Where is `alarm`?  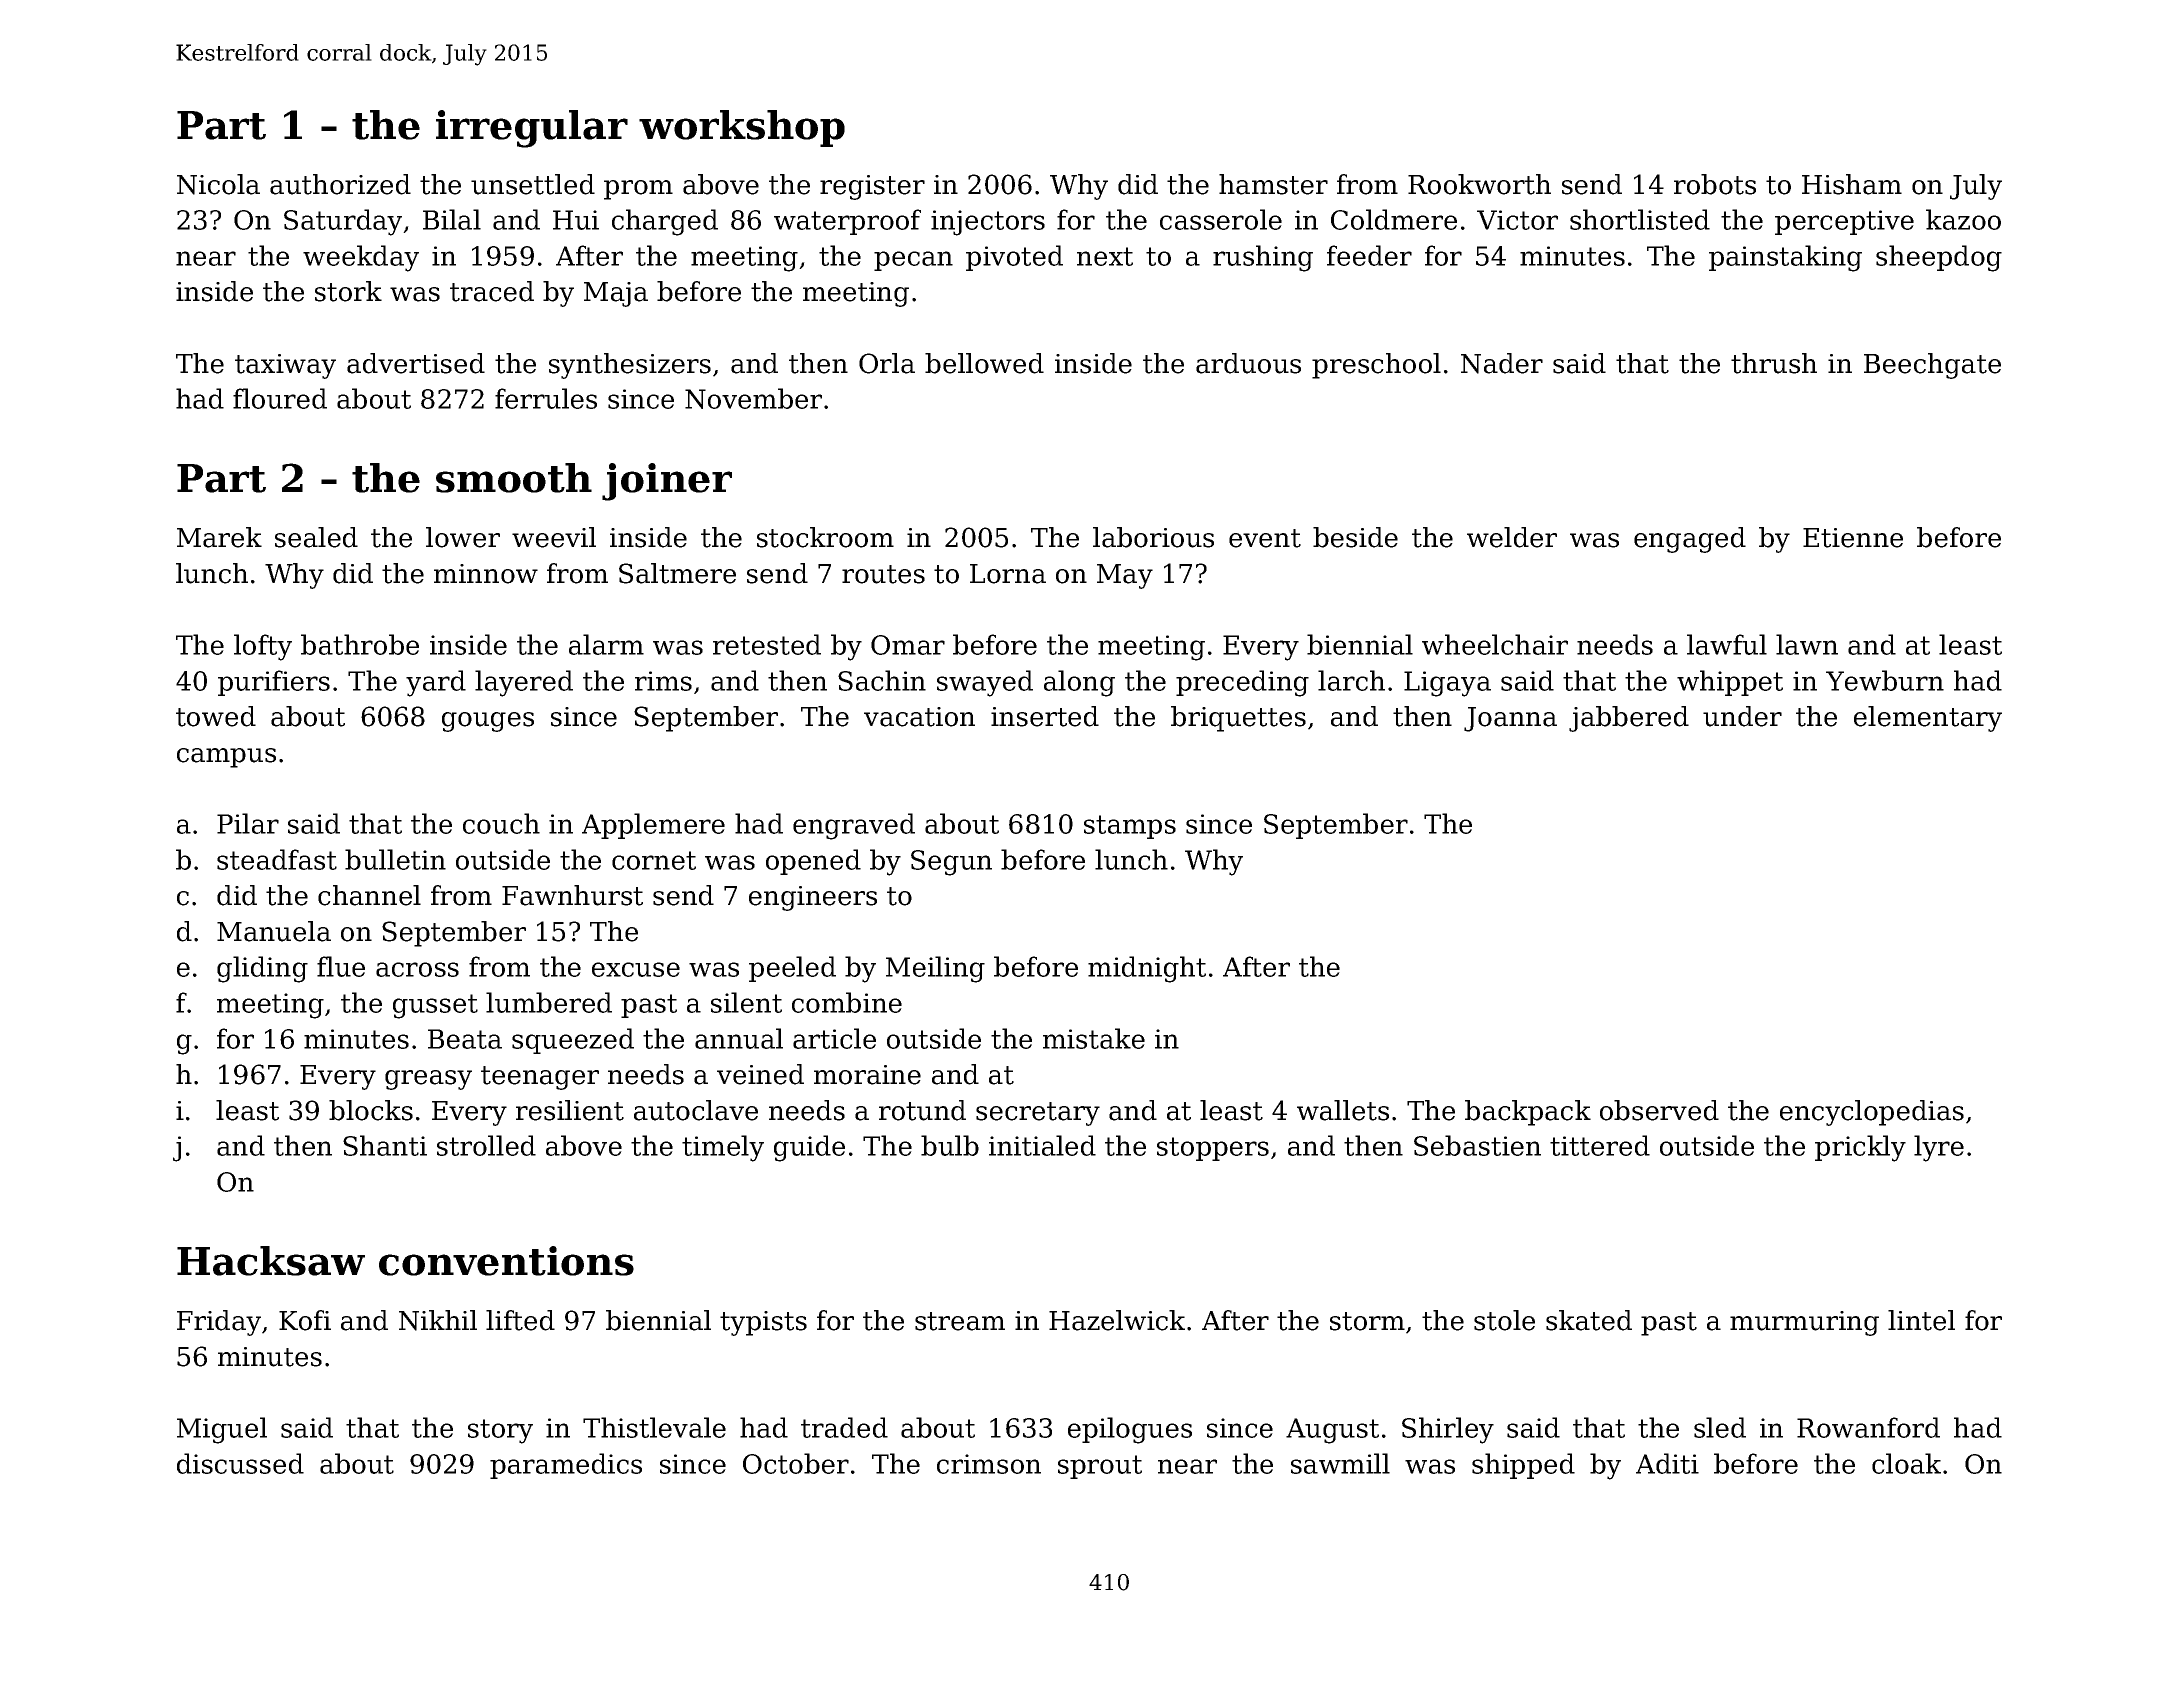 alarm is located at coordinates (606, 644).
